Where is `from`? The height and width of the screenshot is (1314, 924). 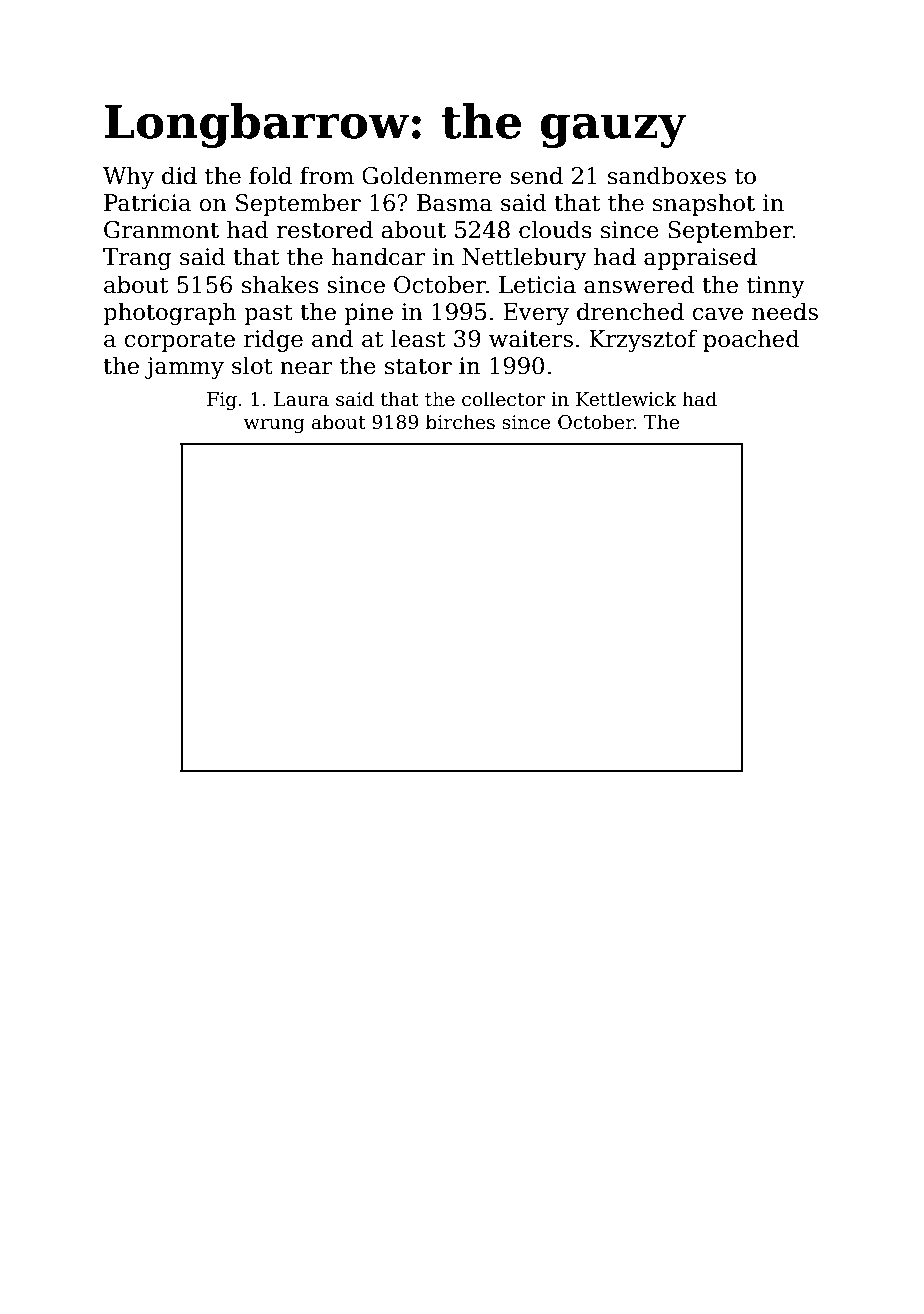 from is located at coordinates (327, 175).
